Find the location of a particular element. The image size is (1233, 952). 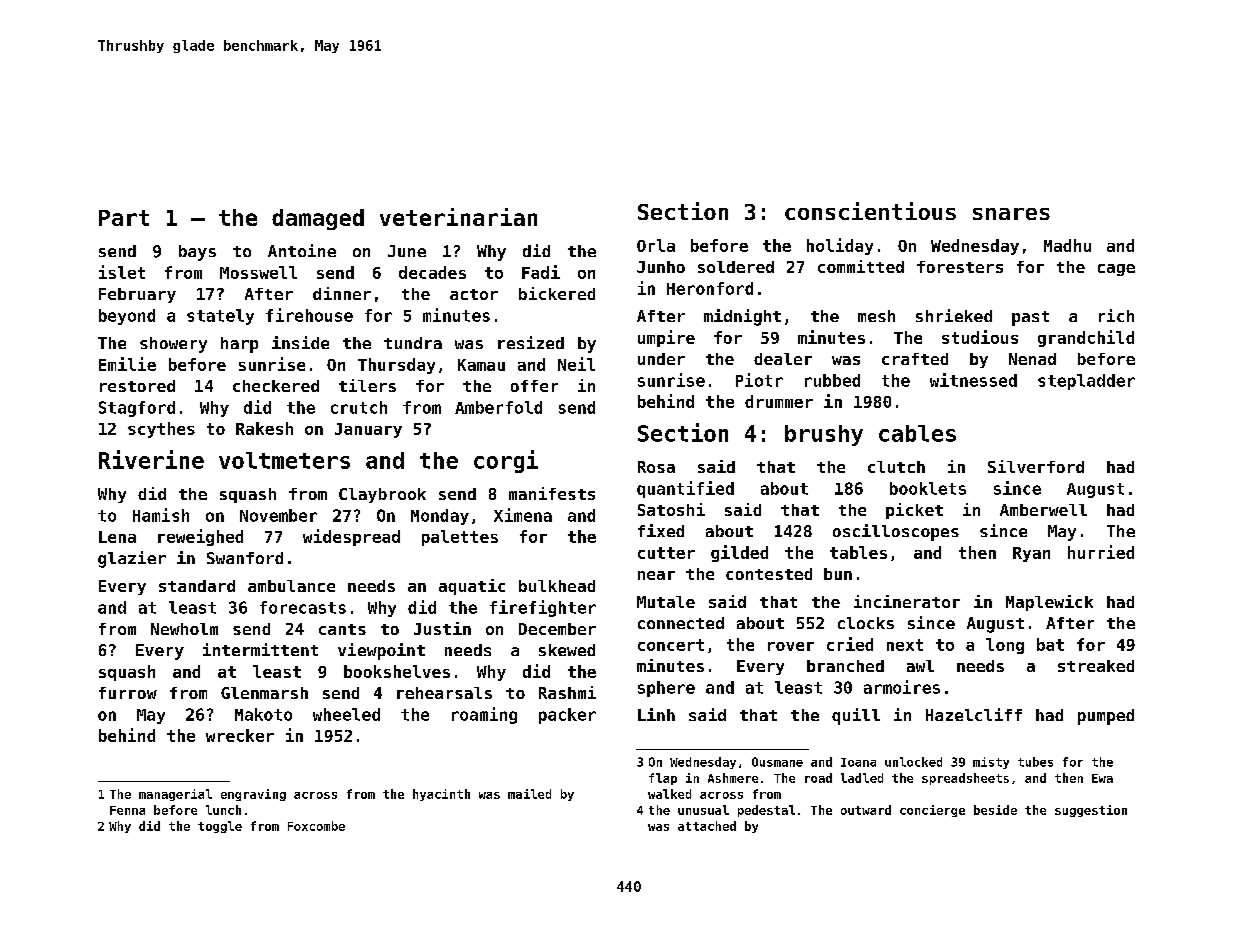

voltmeters is located at coordinates (284, 460).
